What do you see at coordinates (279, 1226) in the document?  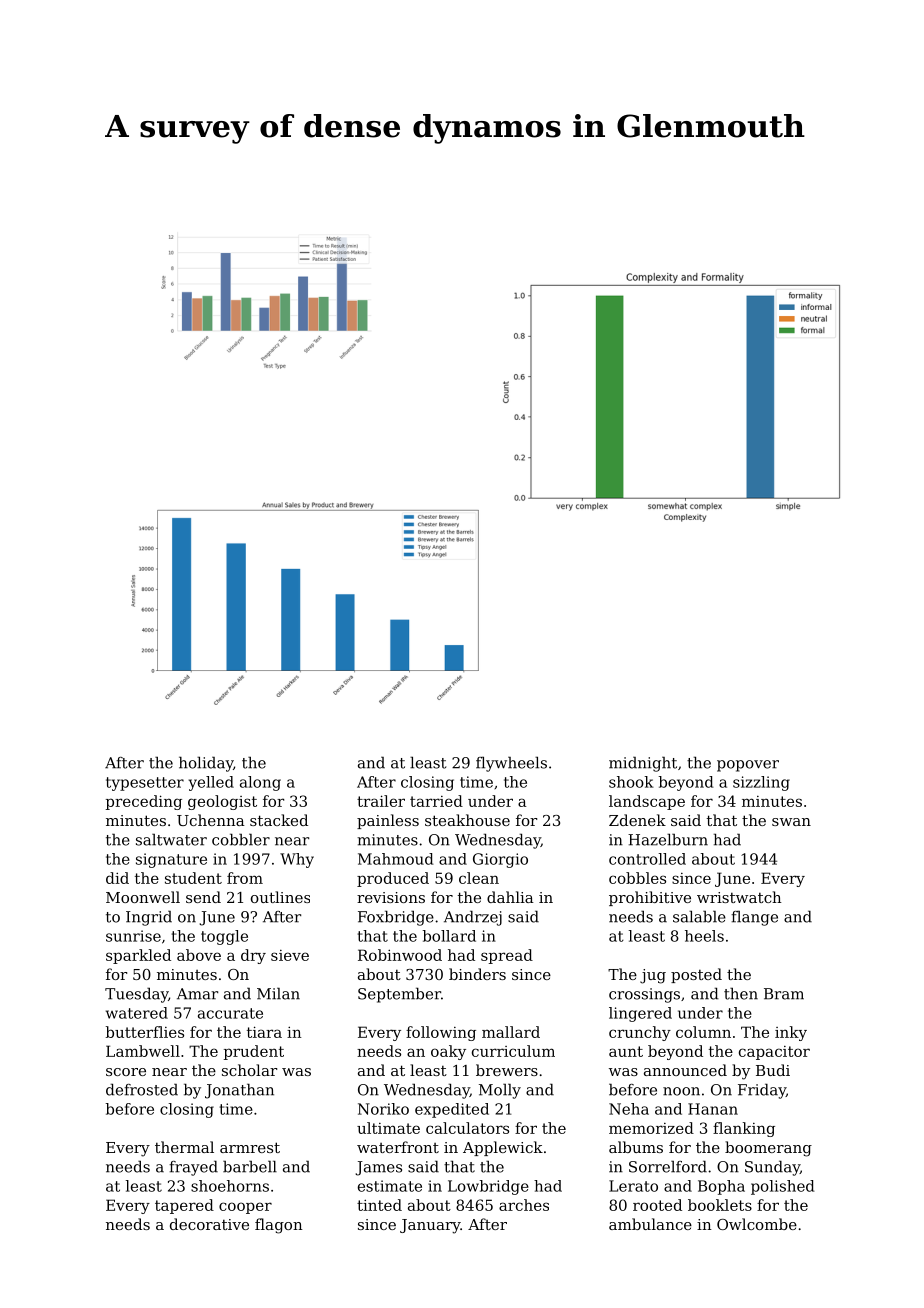 I see `flagon` at bounding box center [279, 1226].
